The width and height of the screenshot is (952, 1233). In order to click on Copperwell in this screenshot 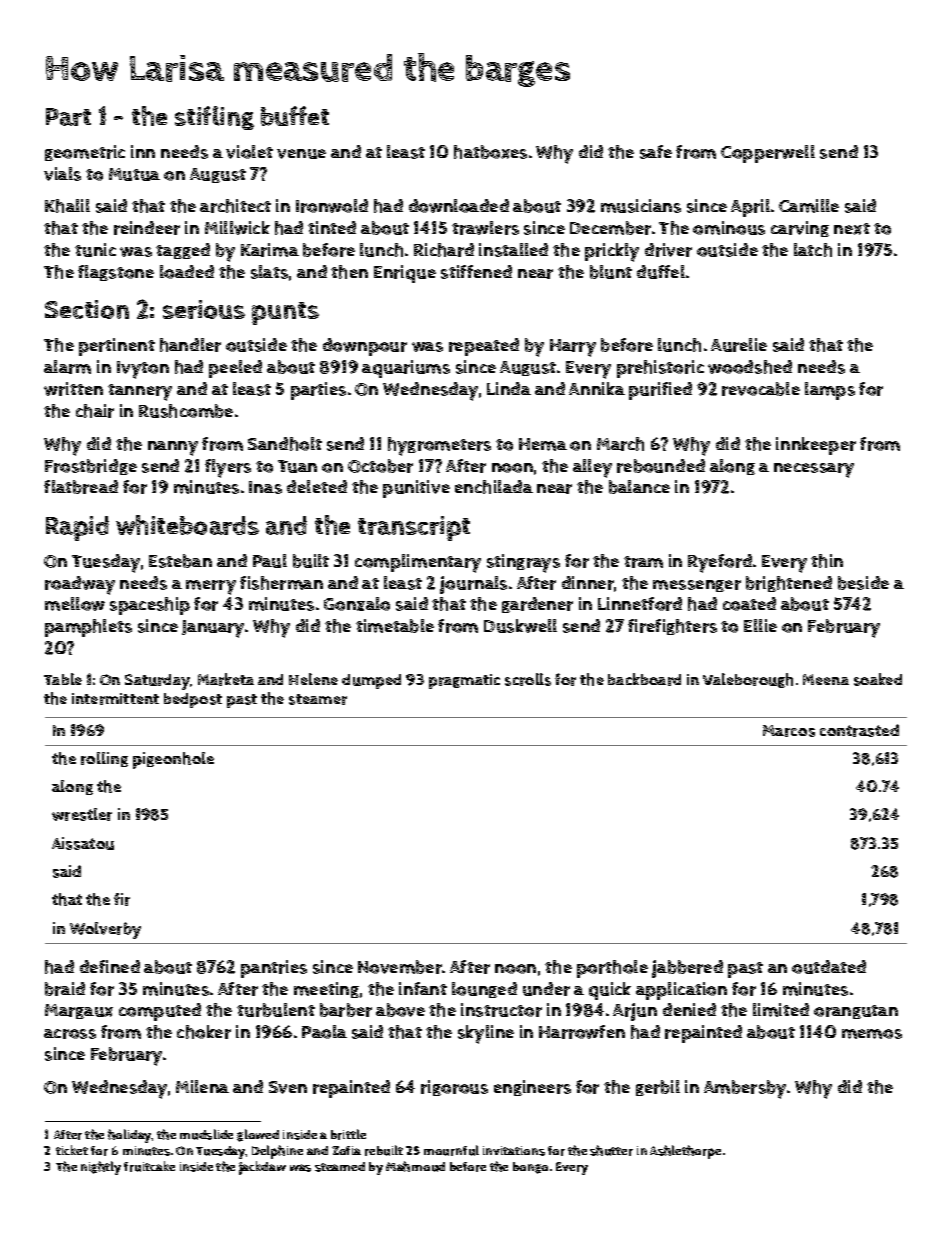, I will do `click(768, 154)`.
